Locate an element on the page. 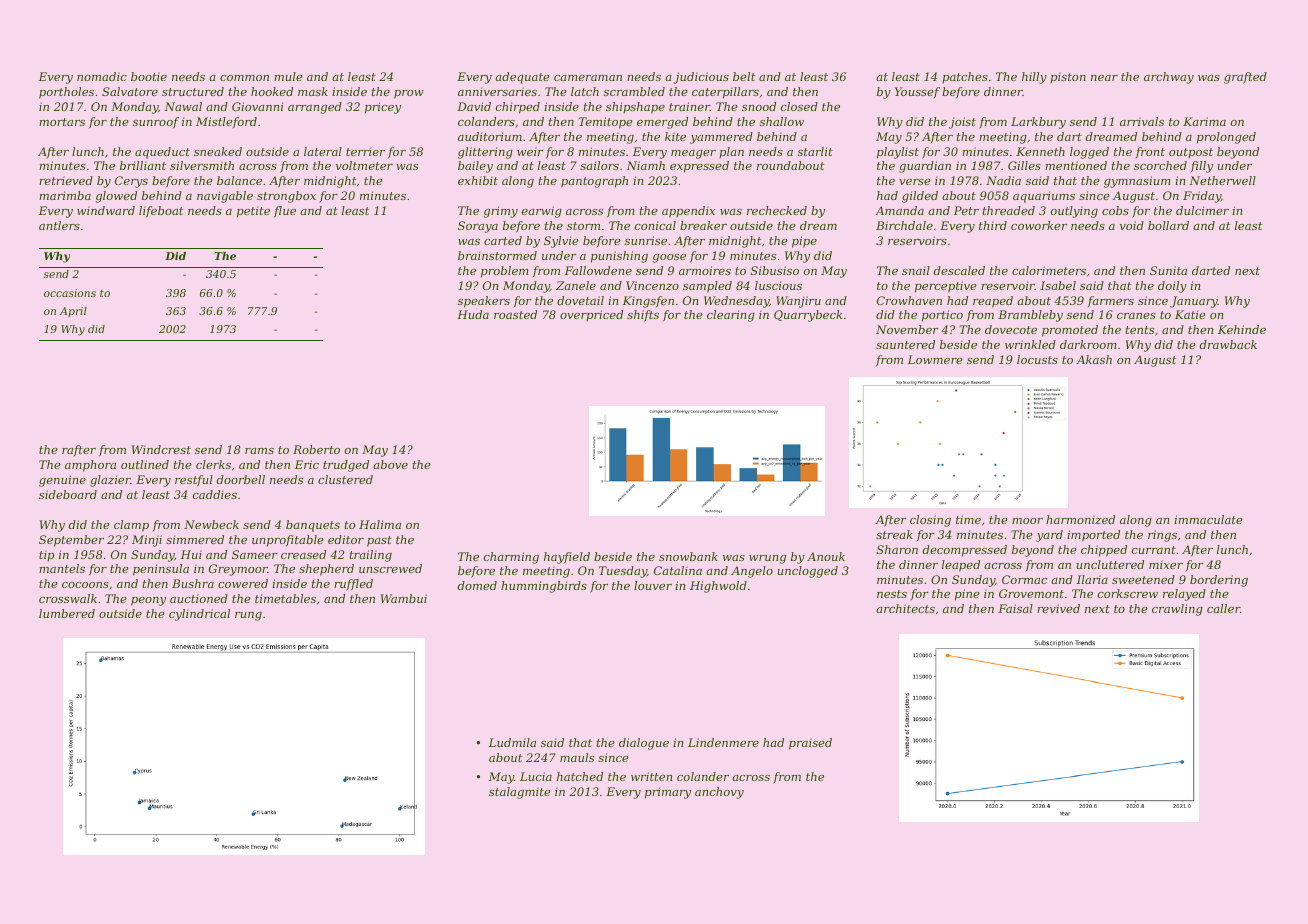 The image size is (1308, 924). speakers is located at coordinates (484, 302).
